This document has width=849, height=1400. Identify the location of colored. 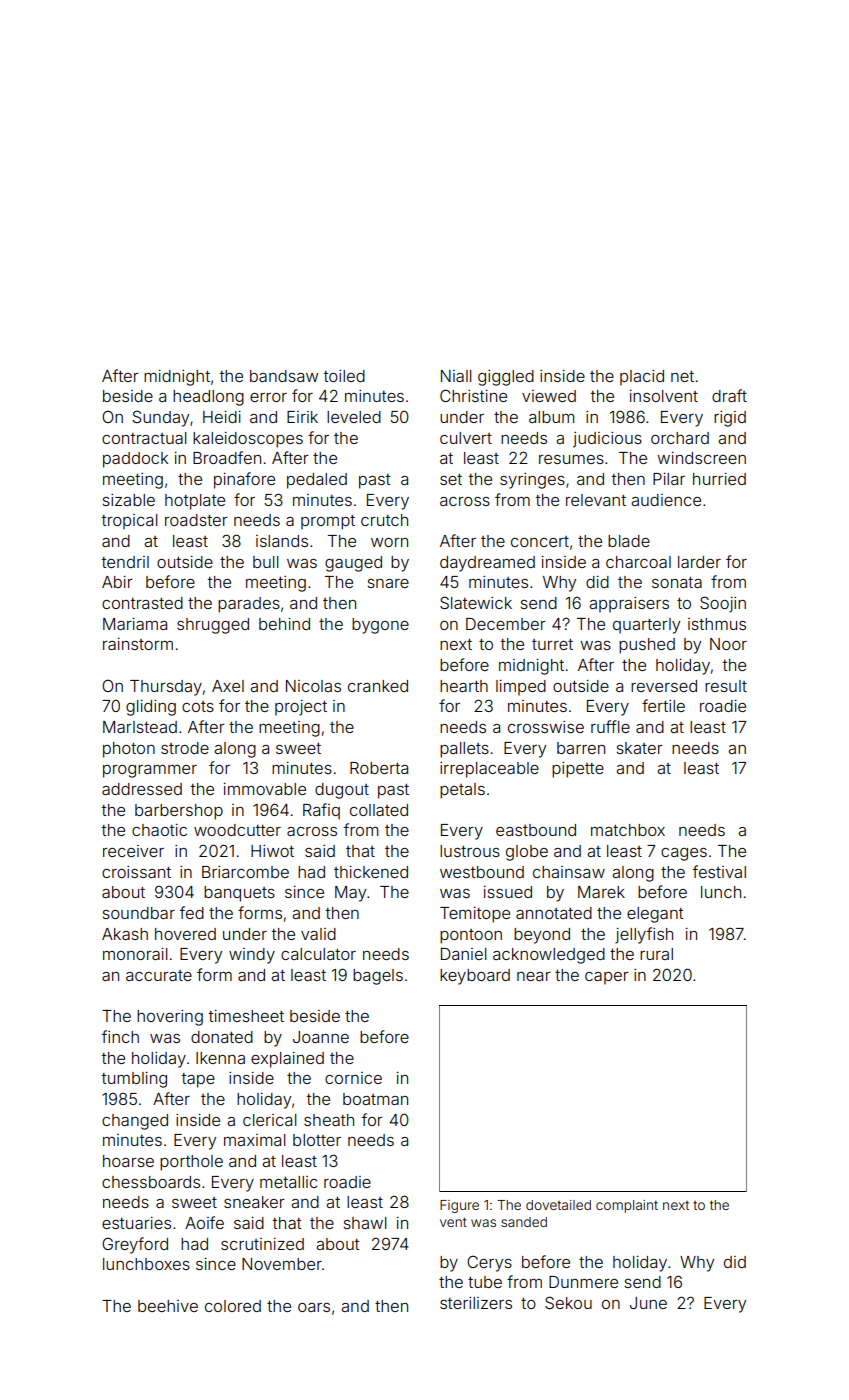
(233, 1306).
